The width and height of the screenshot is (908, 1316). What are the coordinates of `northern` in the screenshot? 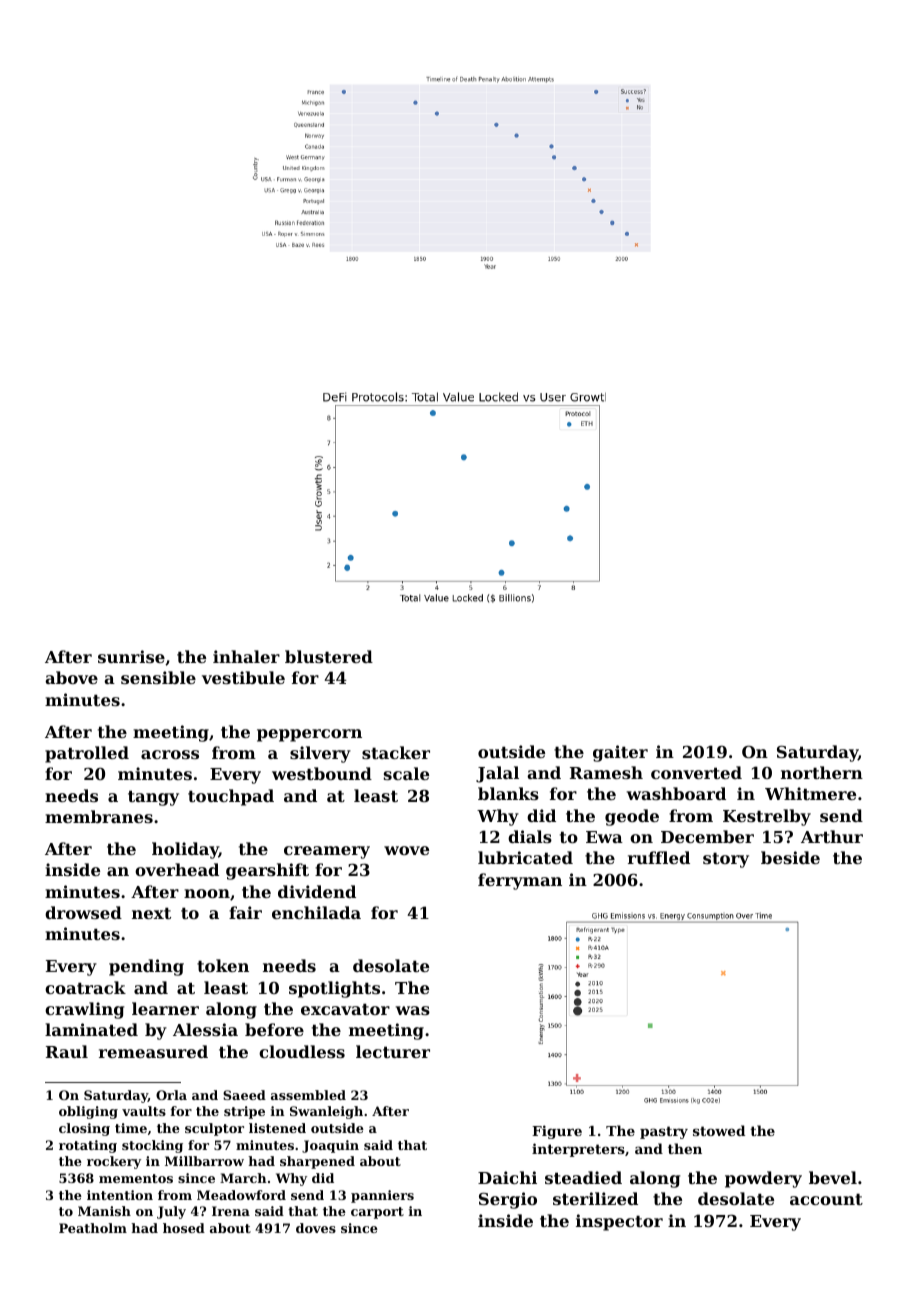 It's located at (822, 772).
